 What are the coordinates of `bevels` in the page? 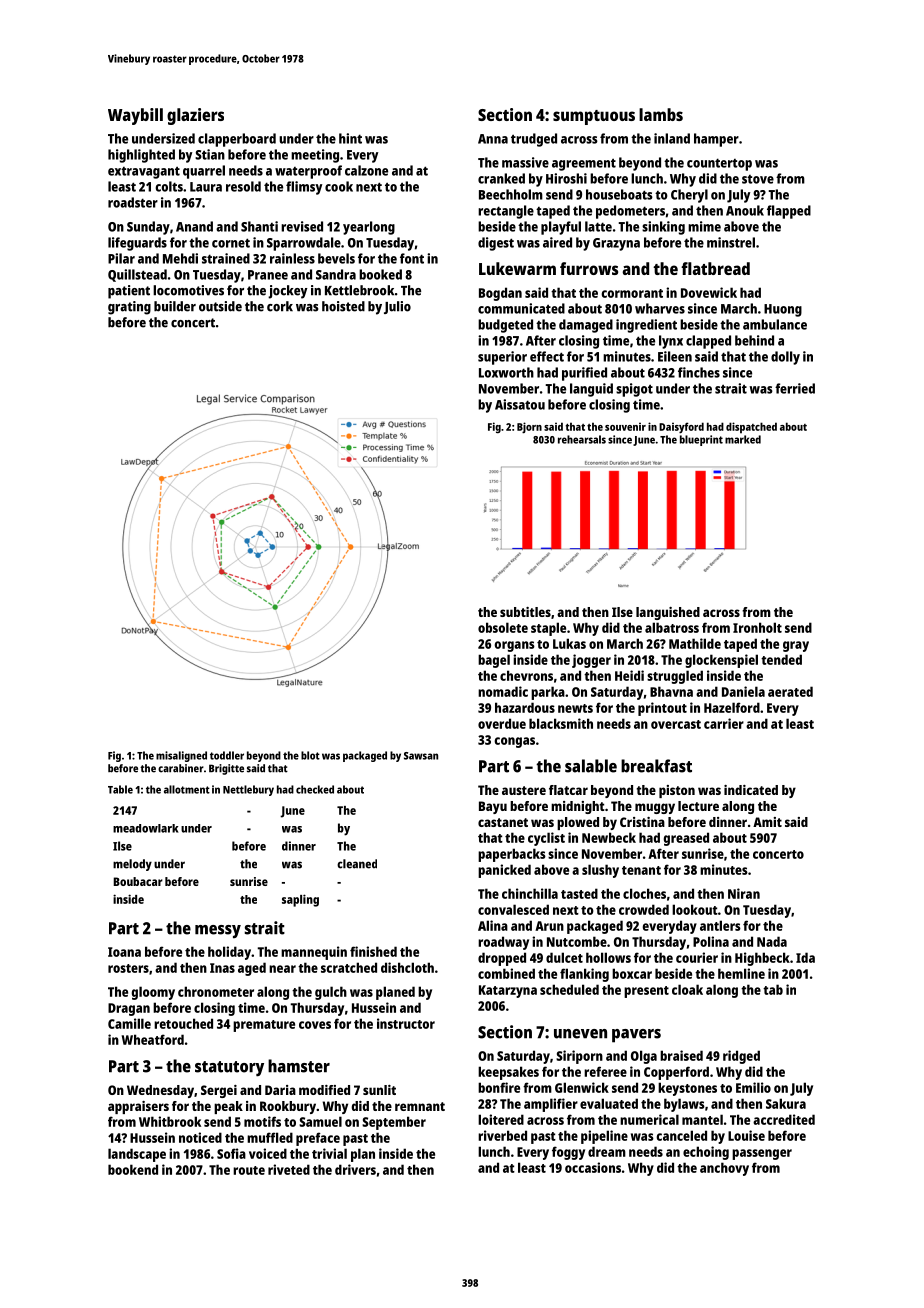 It's located at (336, 258).
